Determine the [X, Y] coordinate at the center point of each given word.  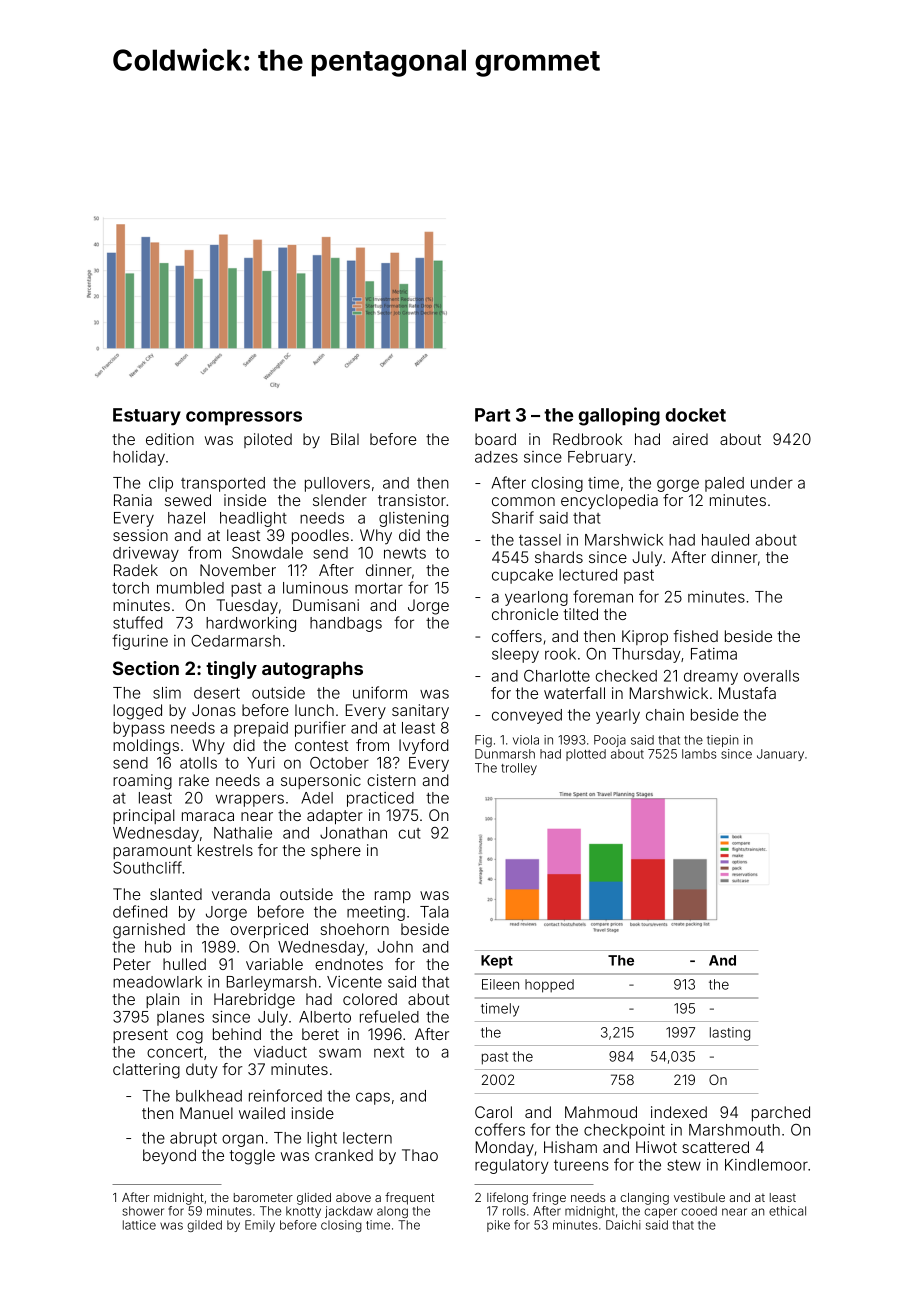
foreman [603, 596]
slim [167, 693]
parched [781, 1113]
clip [161, 484]
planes [180, 1018]
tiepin [723, 741]
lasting [730, 1034]
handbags [346, 624]
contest [321, 745]
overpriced [269, 931]
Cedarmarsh [235, 641]
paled [724, 484]
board [495, 439]
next [389, 1052]
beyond [169, 1157]
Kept [497, 962]
